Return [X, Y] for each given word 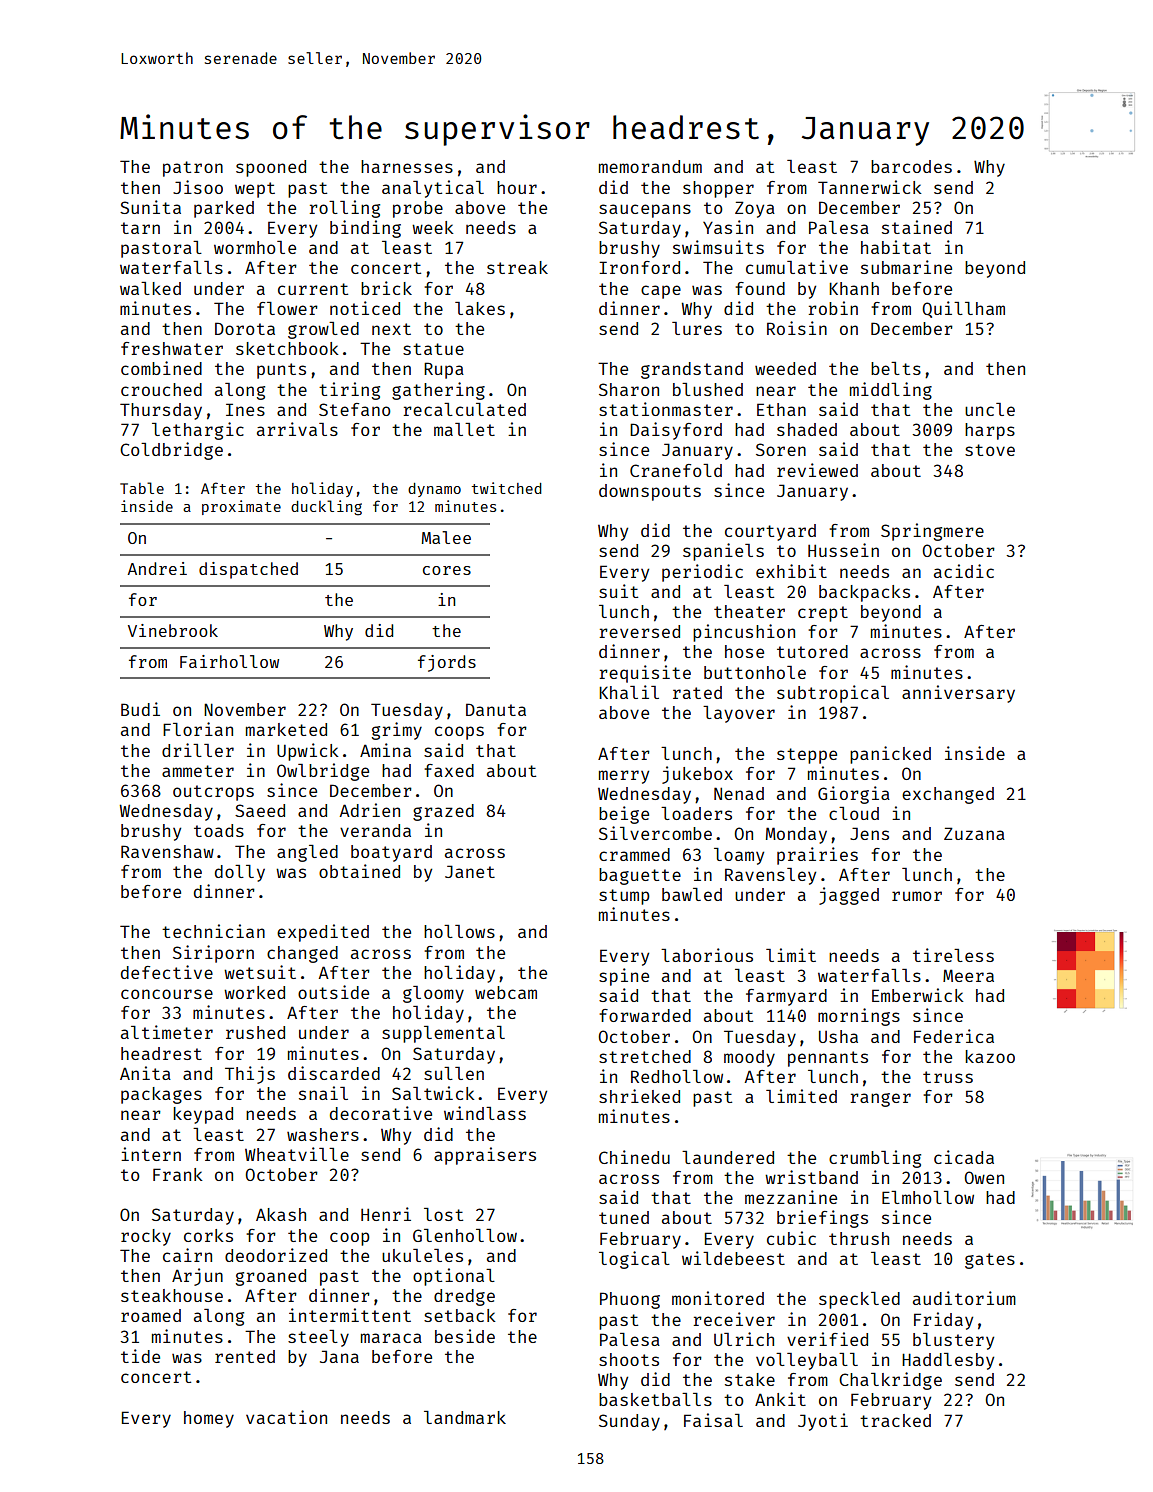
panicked [890, 755]
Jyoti [823, 1422]
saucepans [645, 211]
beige [624, 815]
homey [209, 1419]
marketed [286, 729]
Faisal [713, 1420]
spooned [271, 168]
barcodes [911, 166]
